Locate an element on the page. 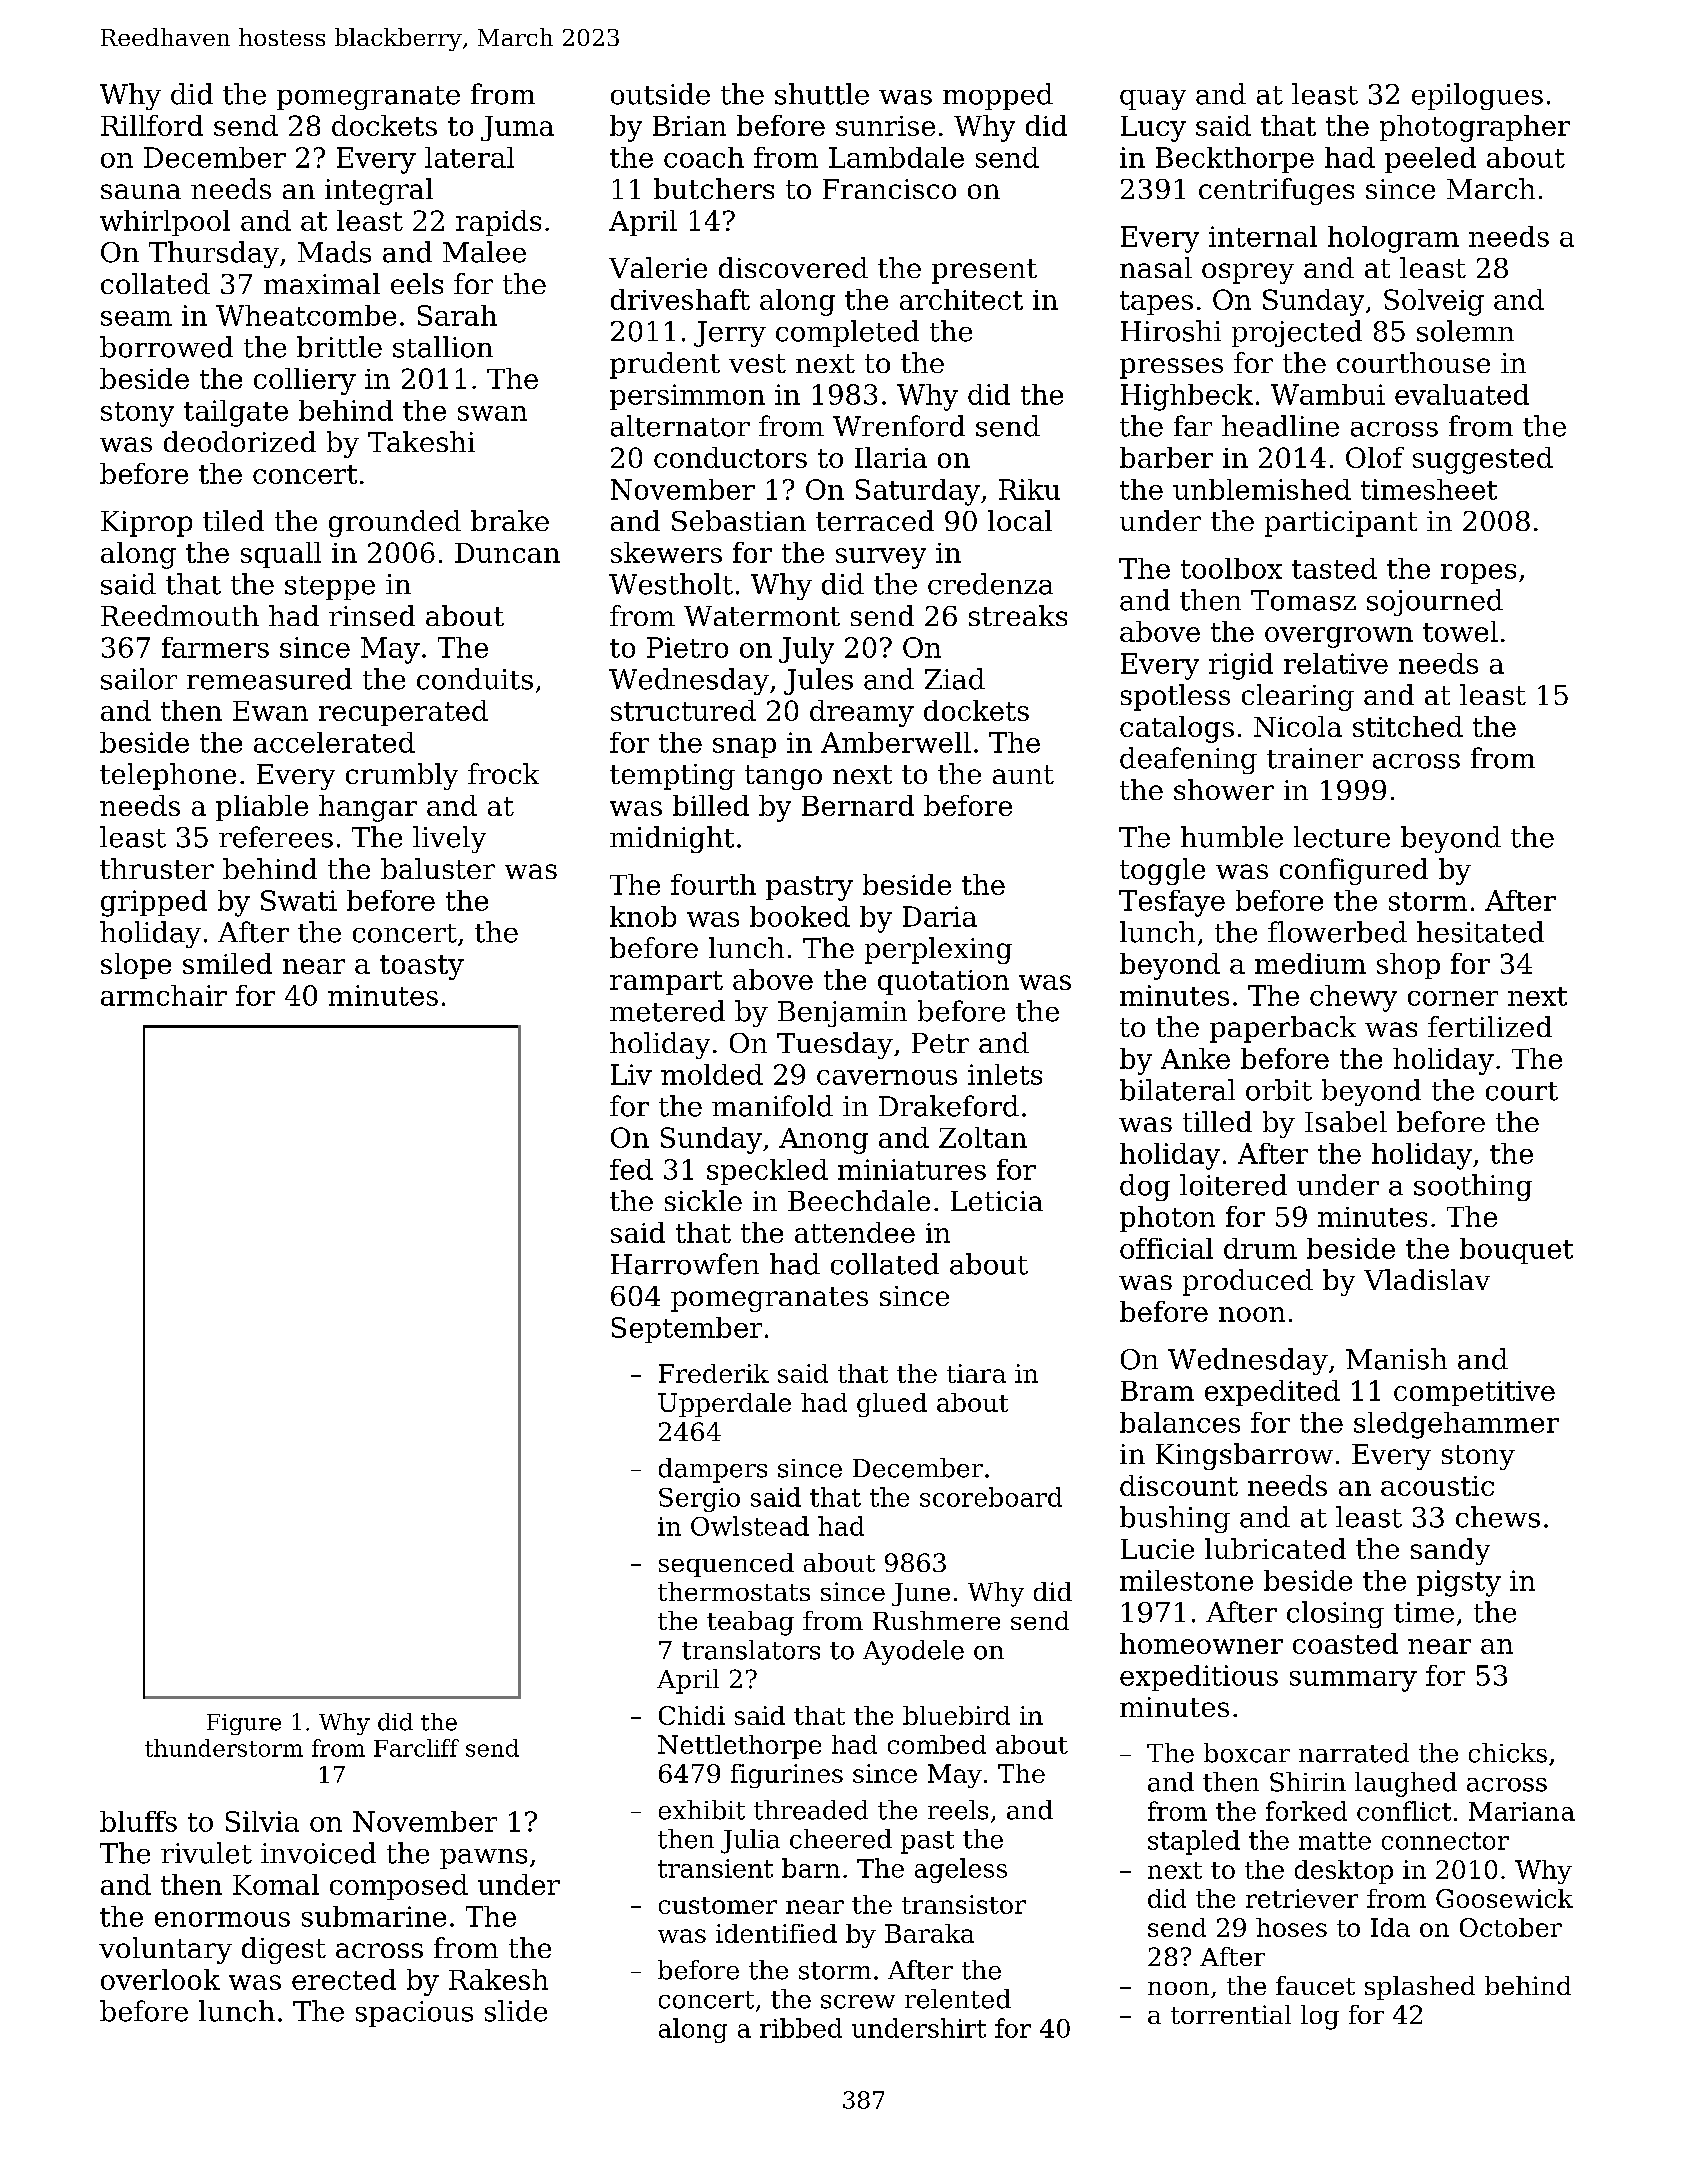 The image size is (1683, 2178). paperback is located at coordinates (1283, 1029).
